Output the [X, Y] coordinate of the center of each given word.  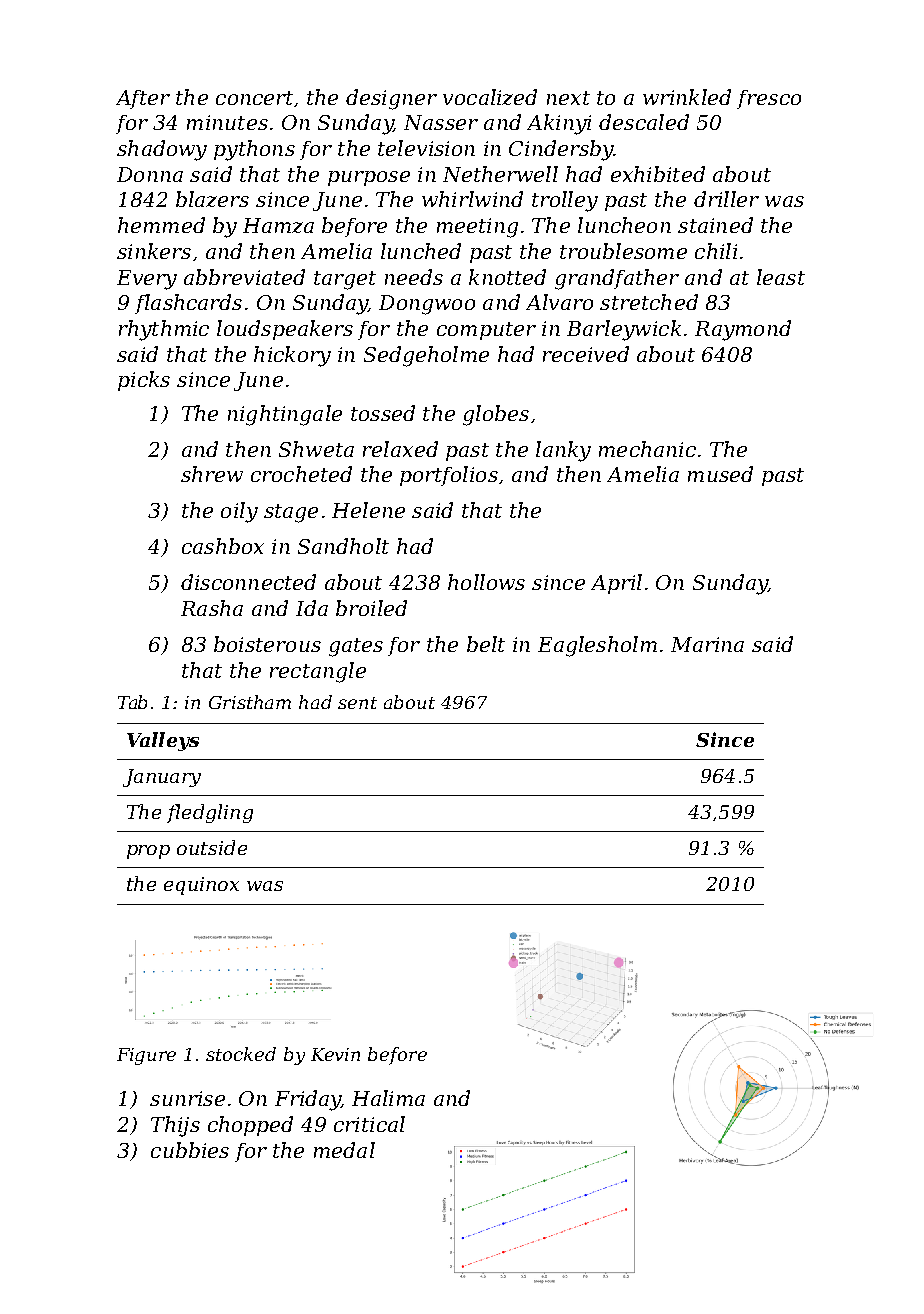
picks [144, 381]
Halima [388, 1098]
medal [344, 1150]
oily [239, 512]
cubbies [190, 1150]
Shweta [316, 449]
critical [369, 1124]
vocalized [490, 97]
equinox [201, 886]
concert [254, 98]
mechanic [647, 449]
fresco [769, 99]
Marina [707, 644]
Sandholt [343, 546]
